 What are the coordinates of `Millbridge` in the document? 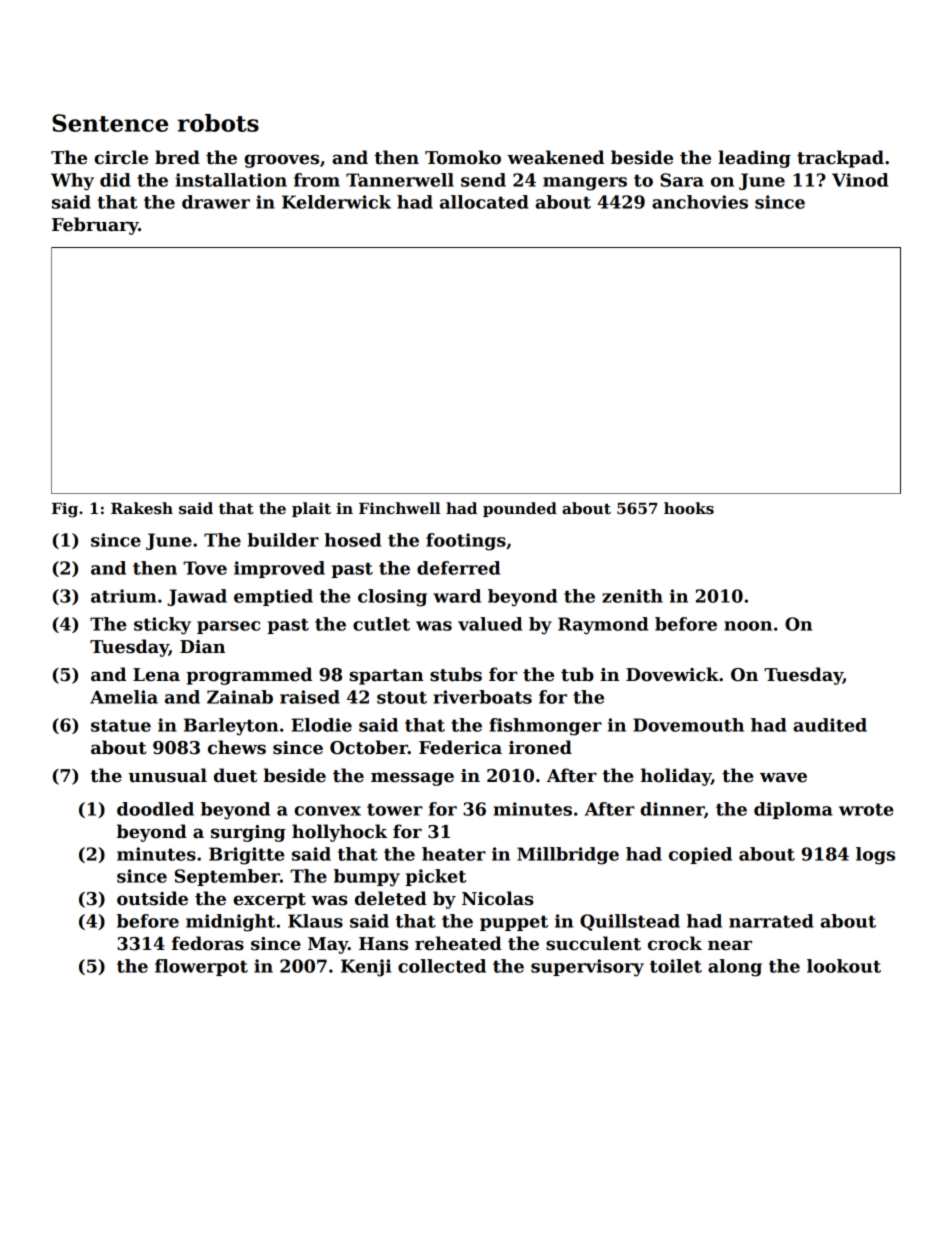 It's located at (568, 856).
